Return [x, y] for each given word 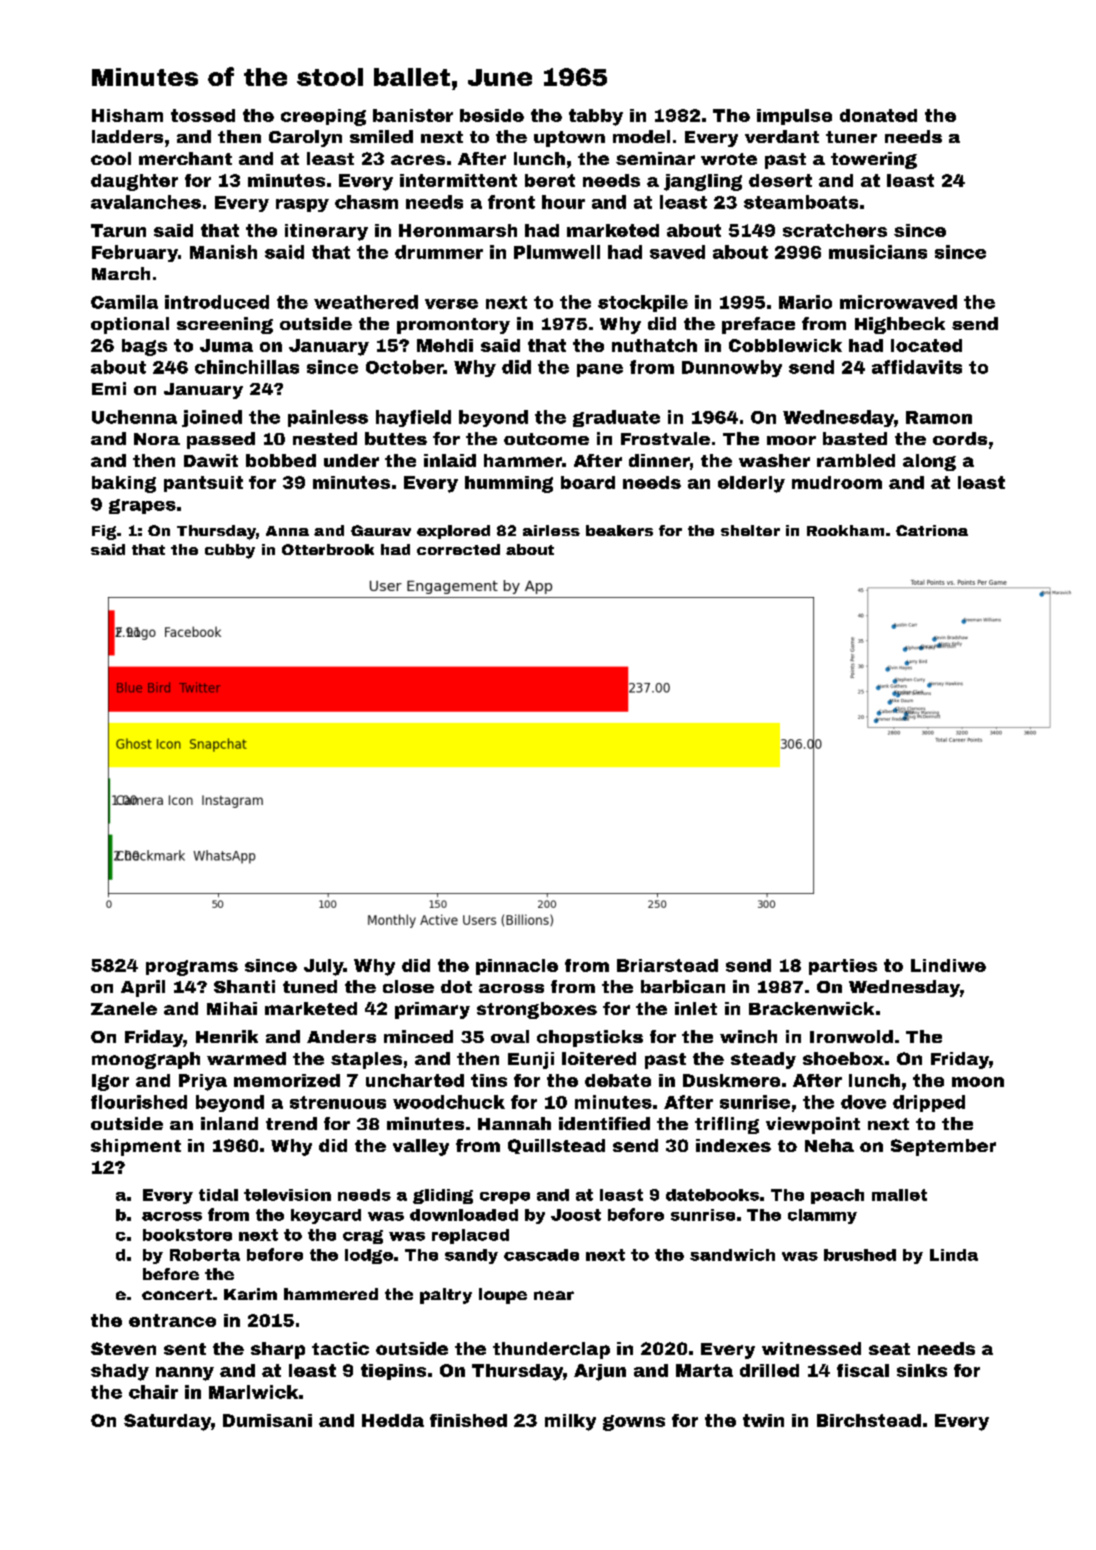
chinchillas [247, 367]
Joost [576, 1215]
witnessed [811, 1348]
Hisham [127, 115]
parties [843, 967]
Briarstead [667, 965]
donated [878, 115]
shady [120, 1372]
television [287, 1195]
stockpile [643, 303]
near [554, 1295]
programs [192, 968]
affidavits [917, 367]
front [511, 202]
